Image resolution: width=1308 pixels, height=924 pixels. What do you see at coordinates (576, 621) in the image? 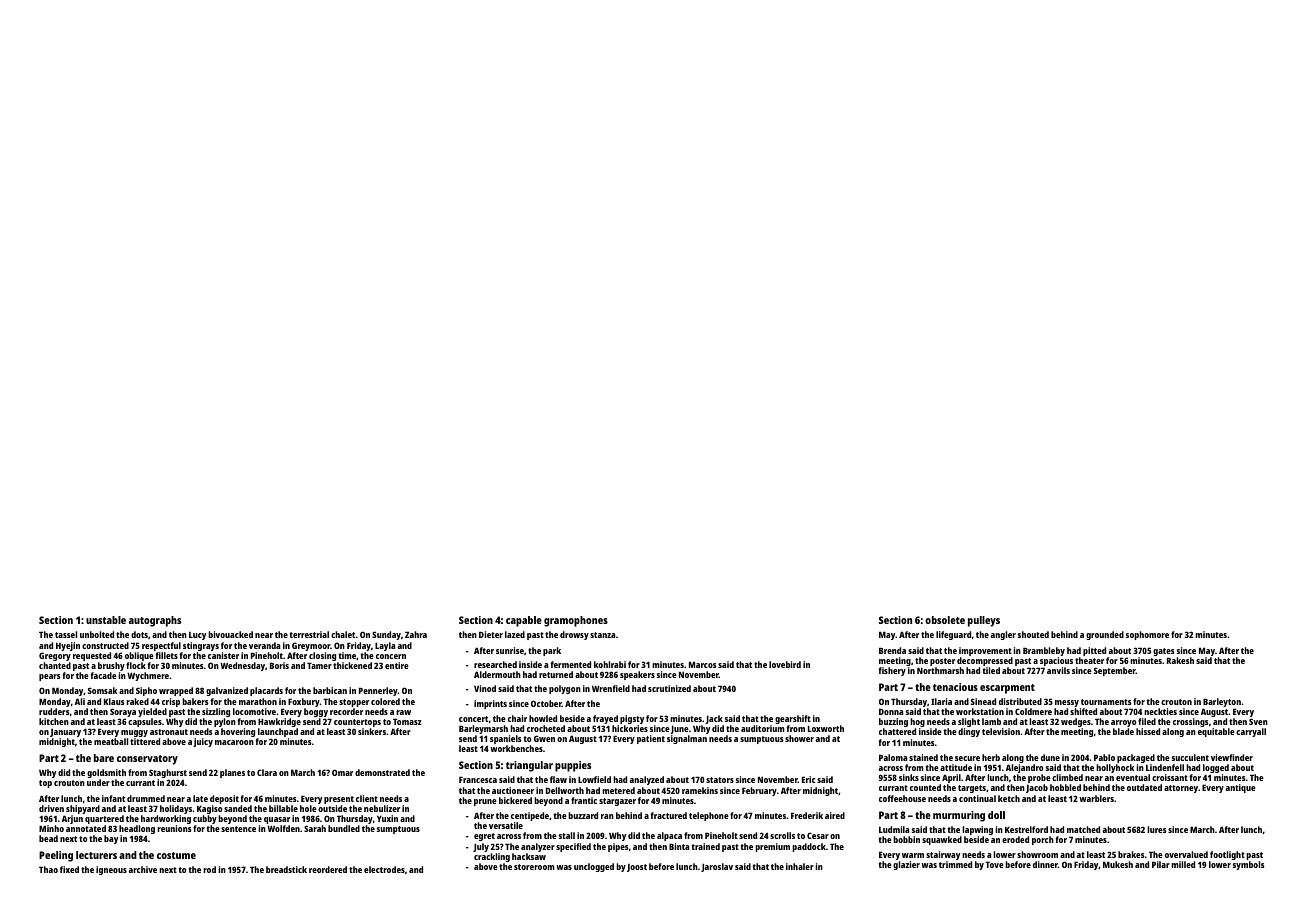
I see `gramophones` at bounding box center [576, 621].
